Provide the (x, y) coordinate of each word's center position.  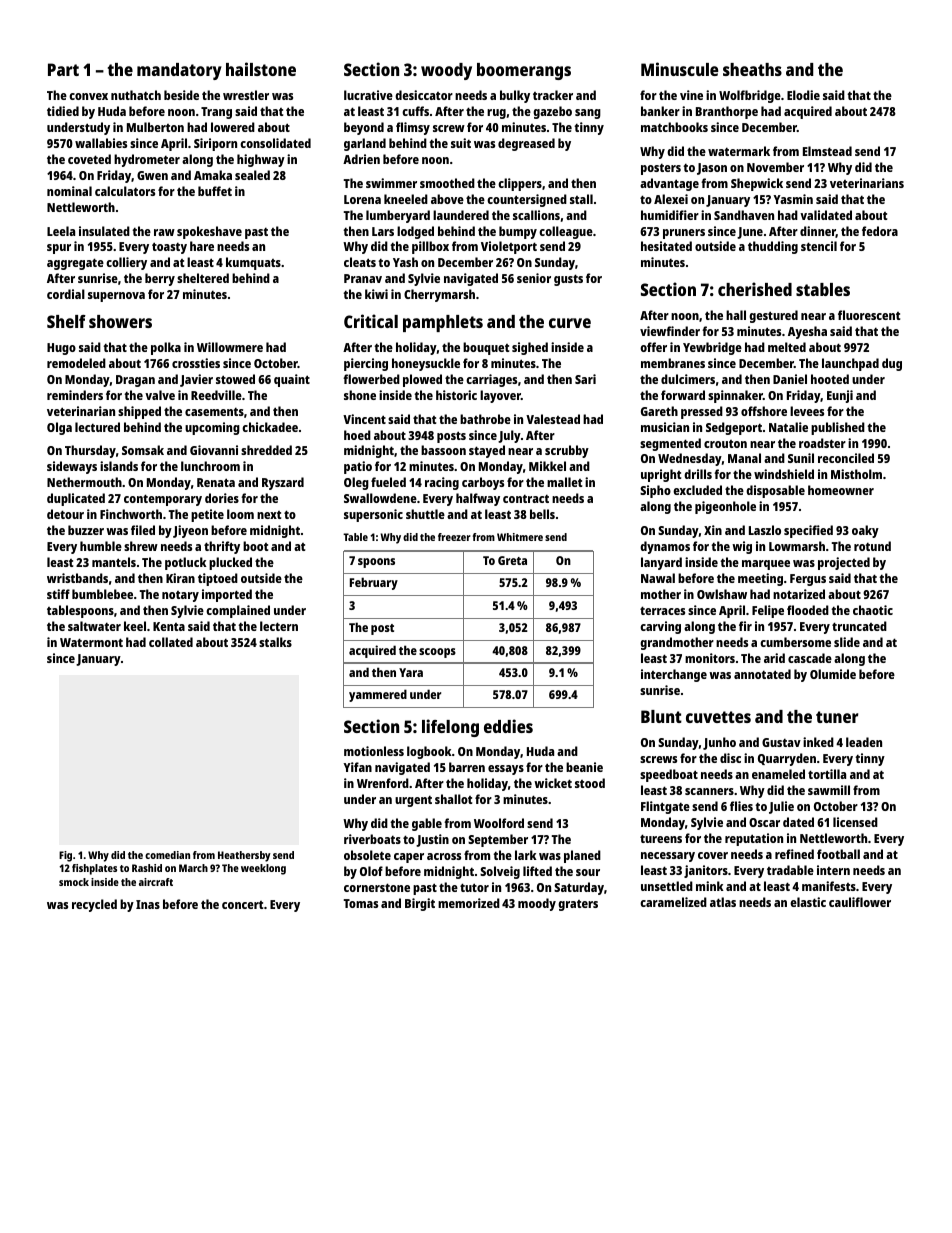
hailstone (261, 69)
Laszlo (765, 530)
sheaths (752, 69)
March (193, 868)
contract (526, 498)
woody (446, 71)
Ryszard (283, 483)
